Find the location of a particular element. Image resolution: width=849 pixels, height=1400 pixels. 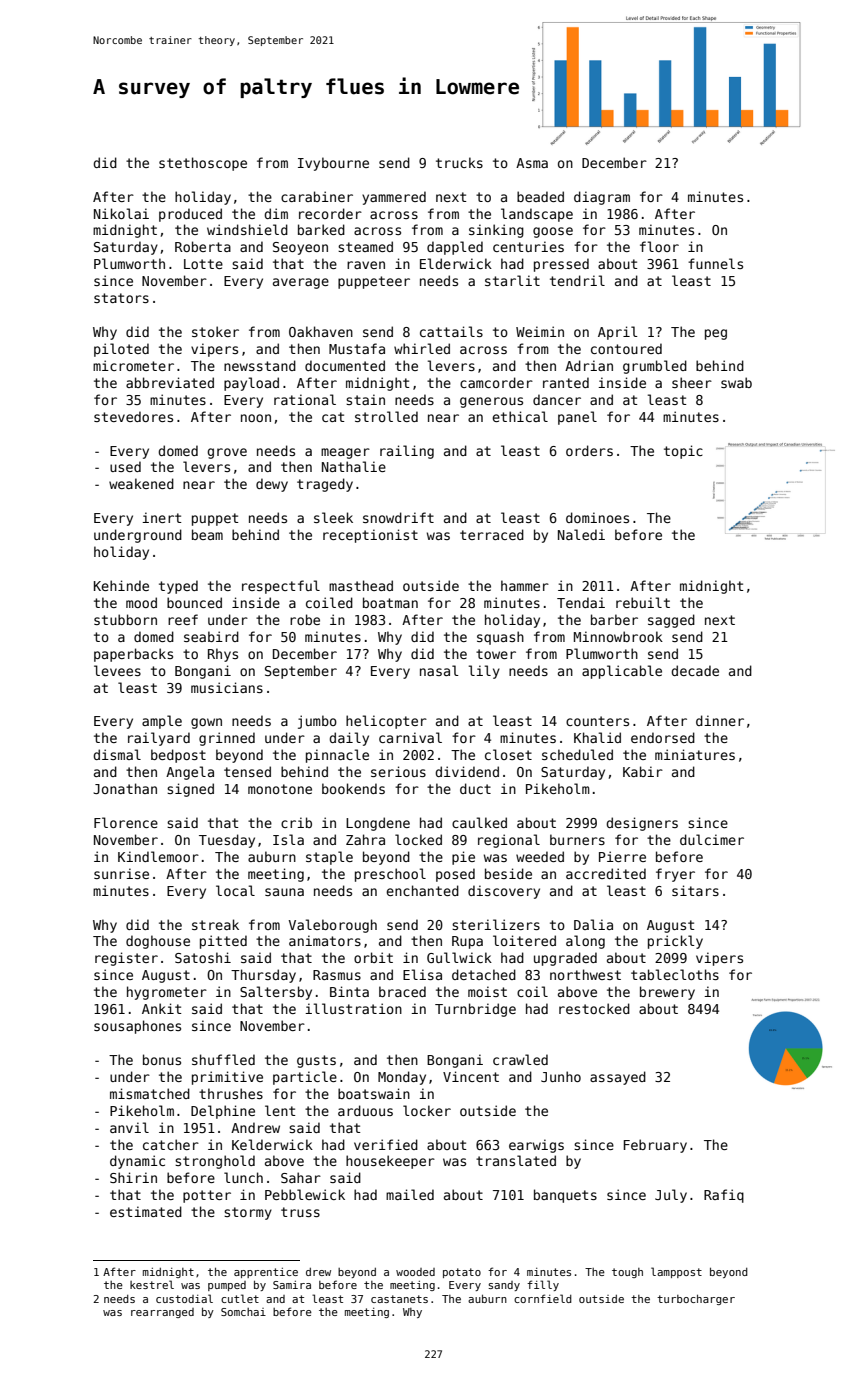

sandy is located at coordinates (504, 1286).
